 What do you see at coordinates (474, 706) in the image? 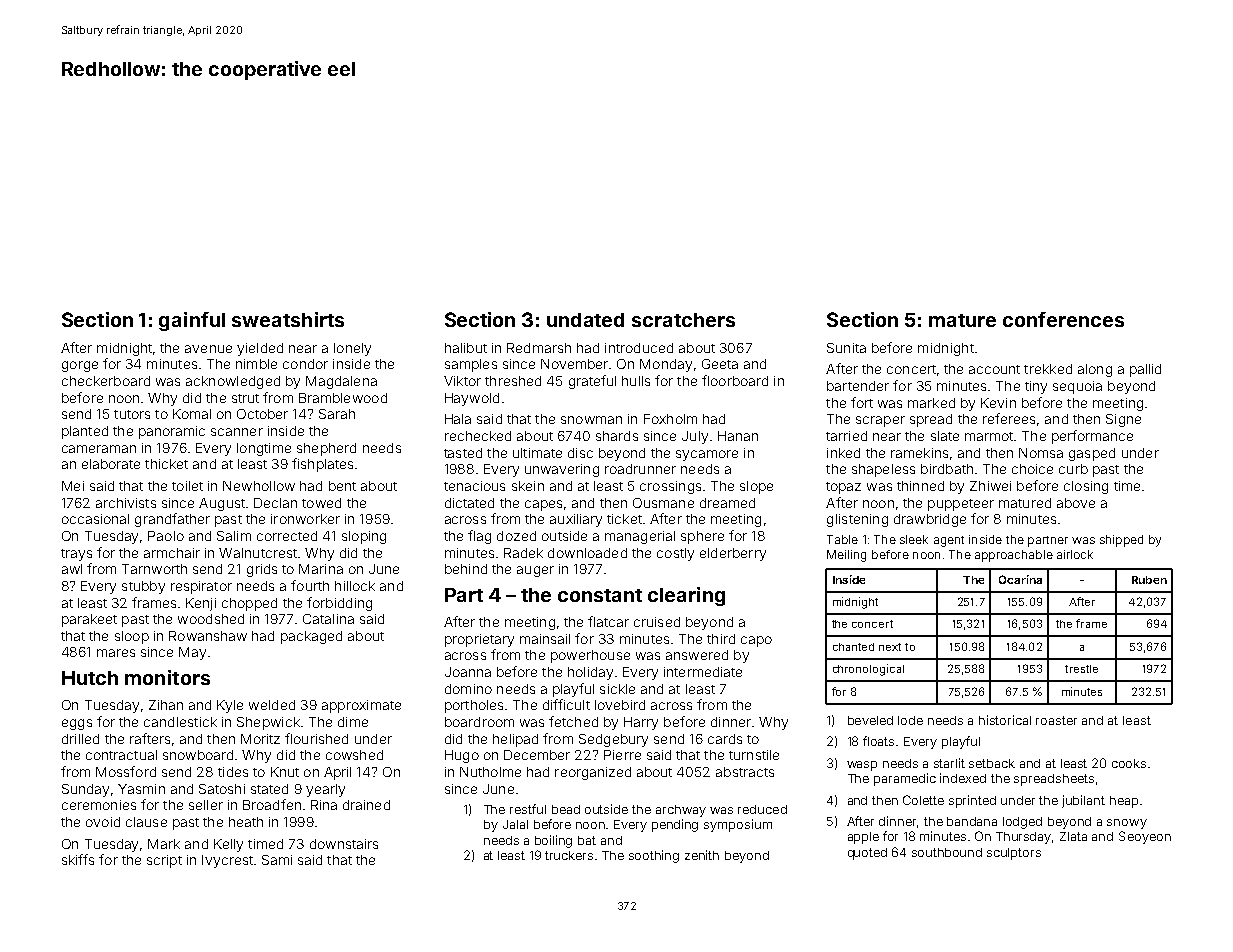
I see `portholes` at bounding box center [474, 706].
